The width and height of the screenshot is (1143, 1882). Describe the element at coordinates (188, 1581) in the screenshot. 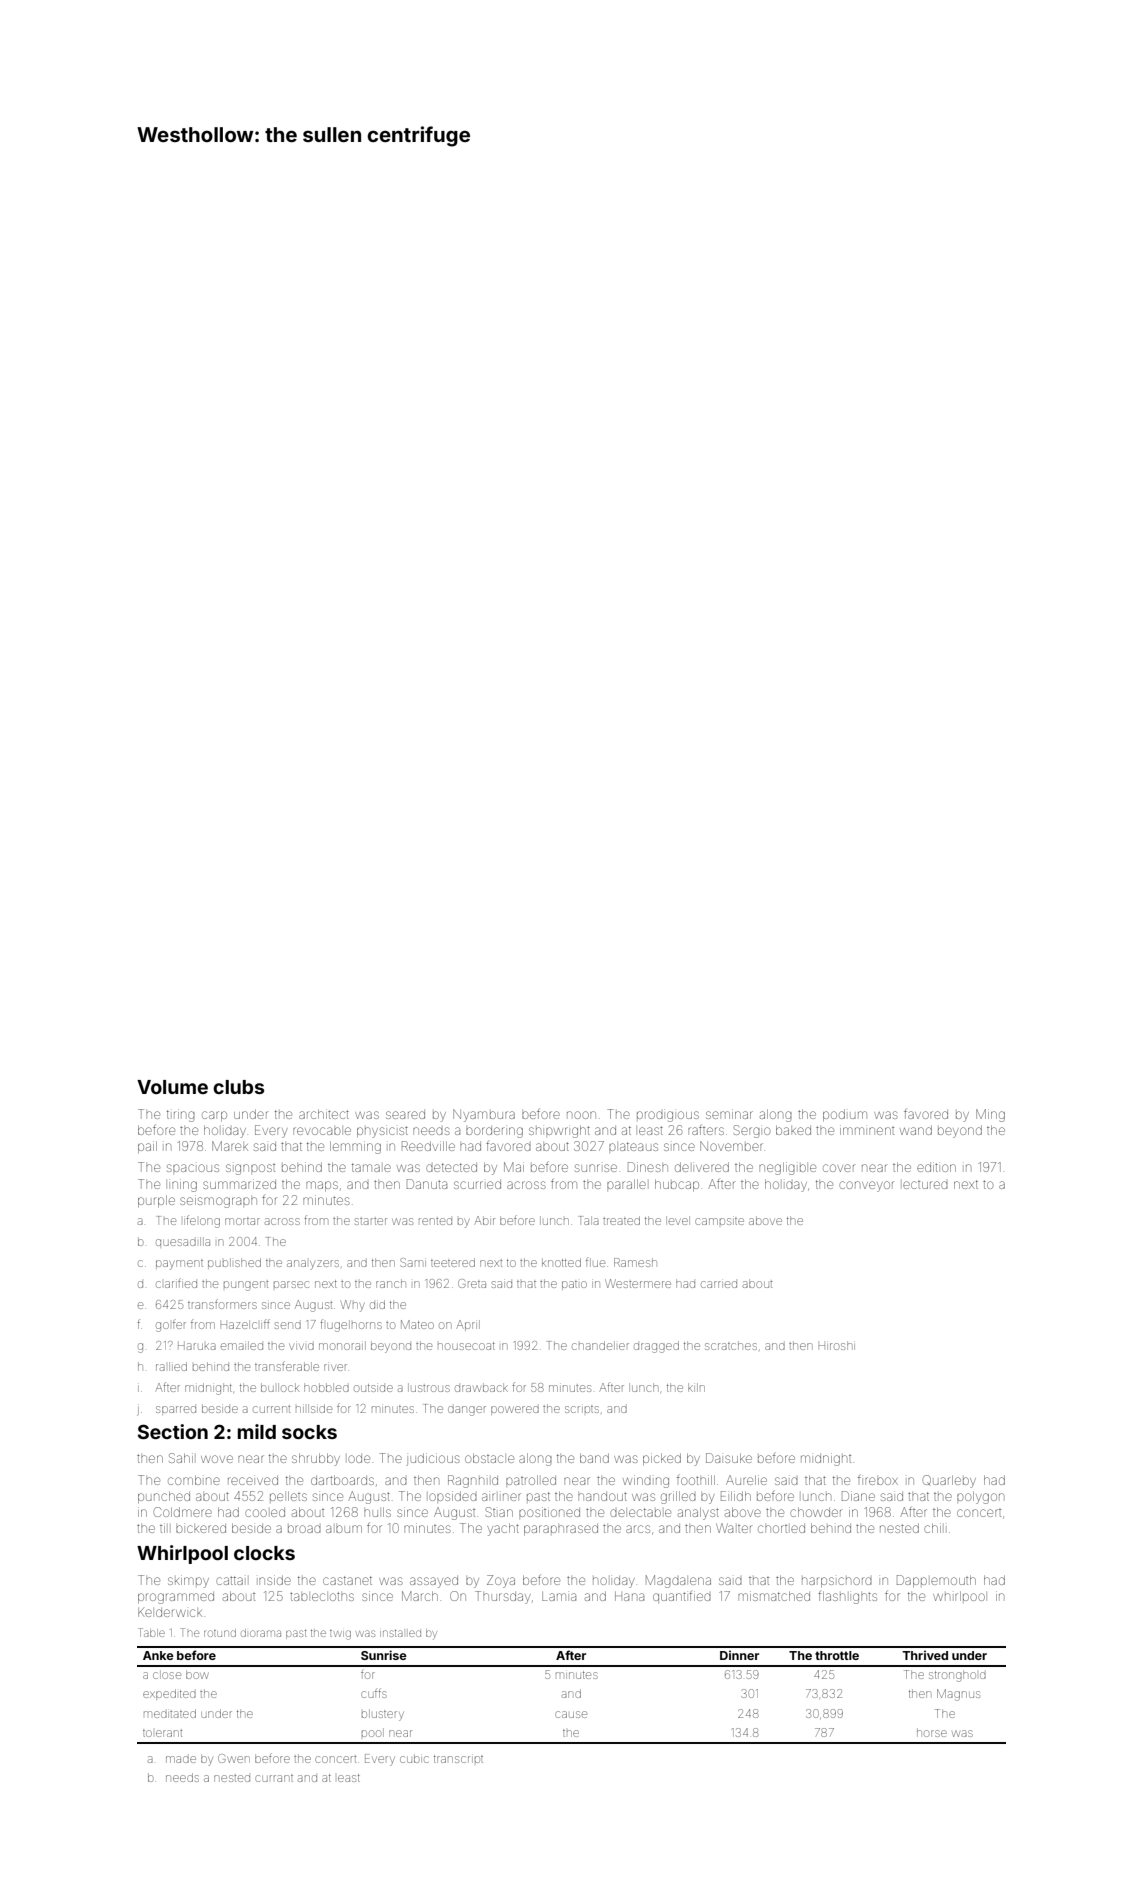

I see `skimpy` at that location.
